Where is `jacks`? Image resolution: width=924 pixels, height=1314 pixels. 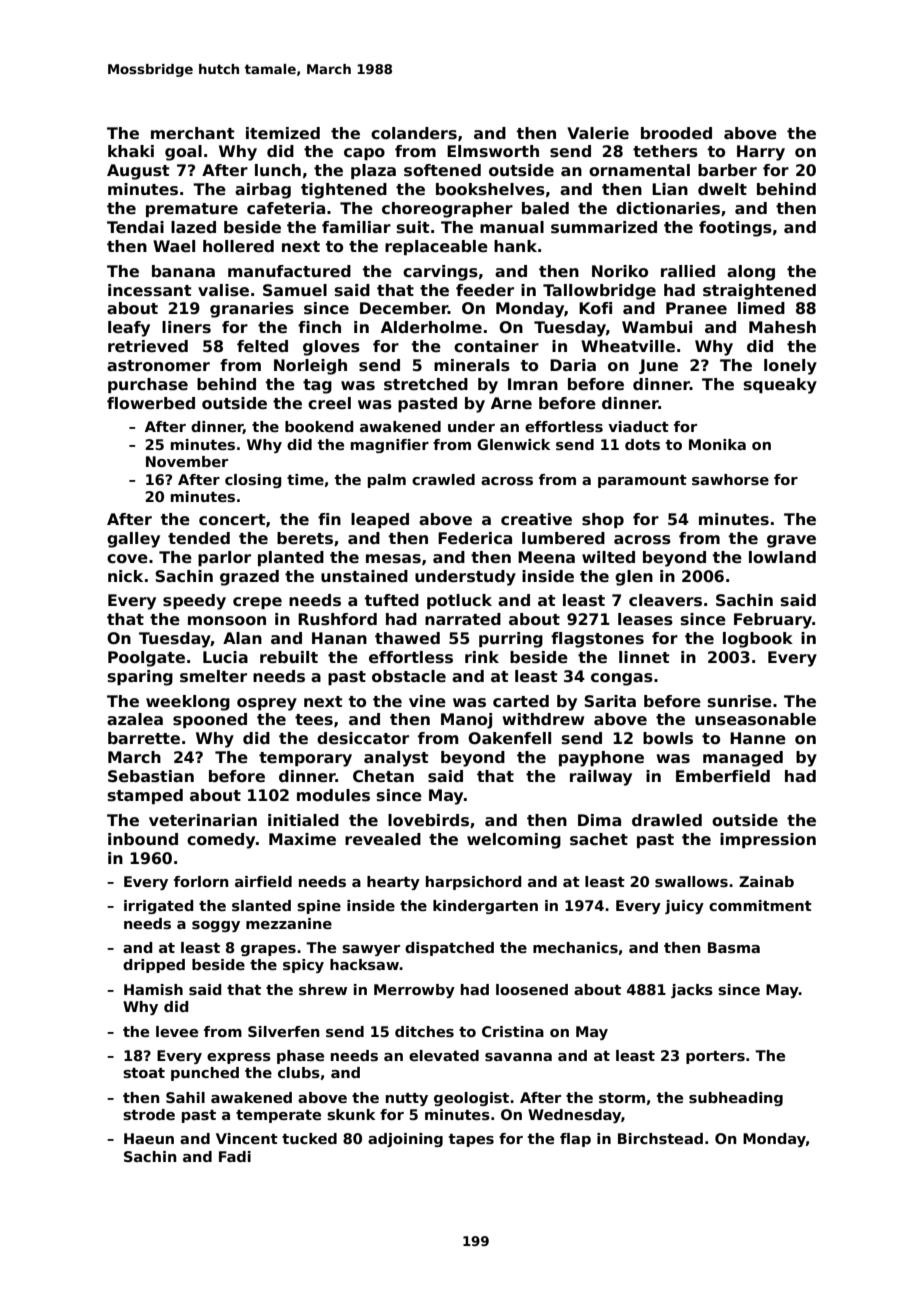 jacks is located at coordinates (692, 991).
